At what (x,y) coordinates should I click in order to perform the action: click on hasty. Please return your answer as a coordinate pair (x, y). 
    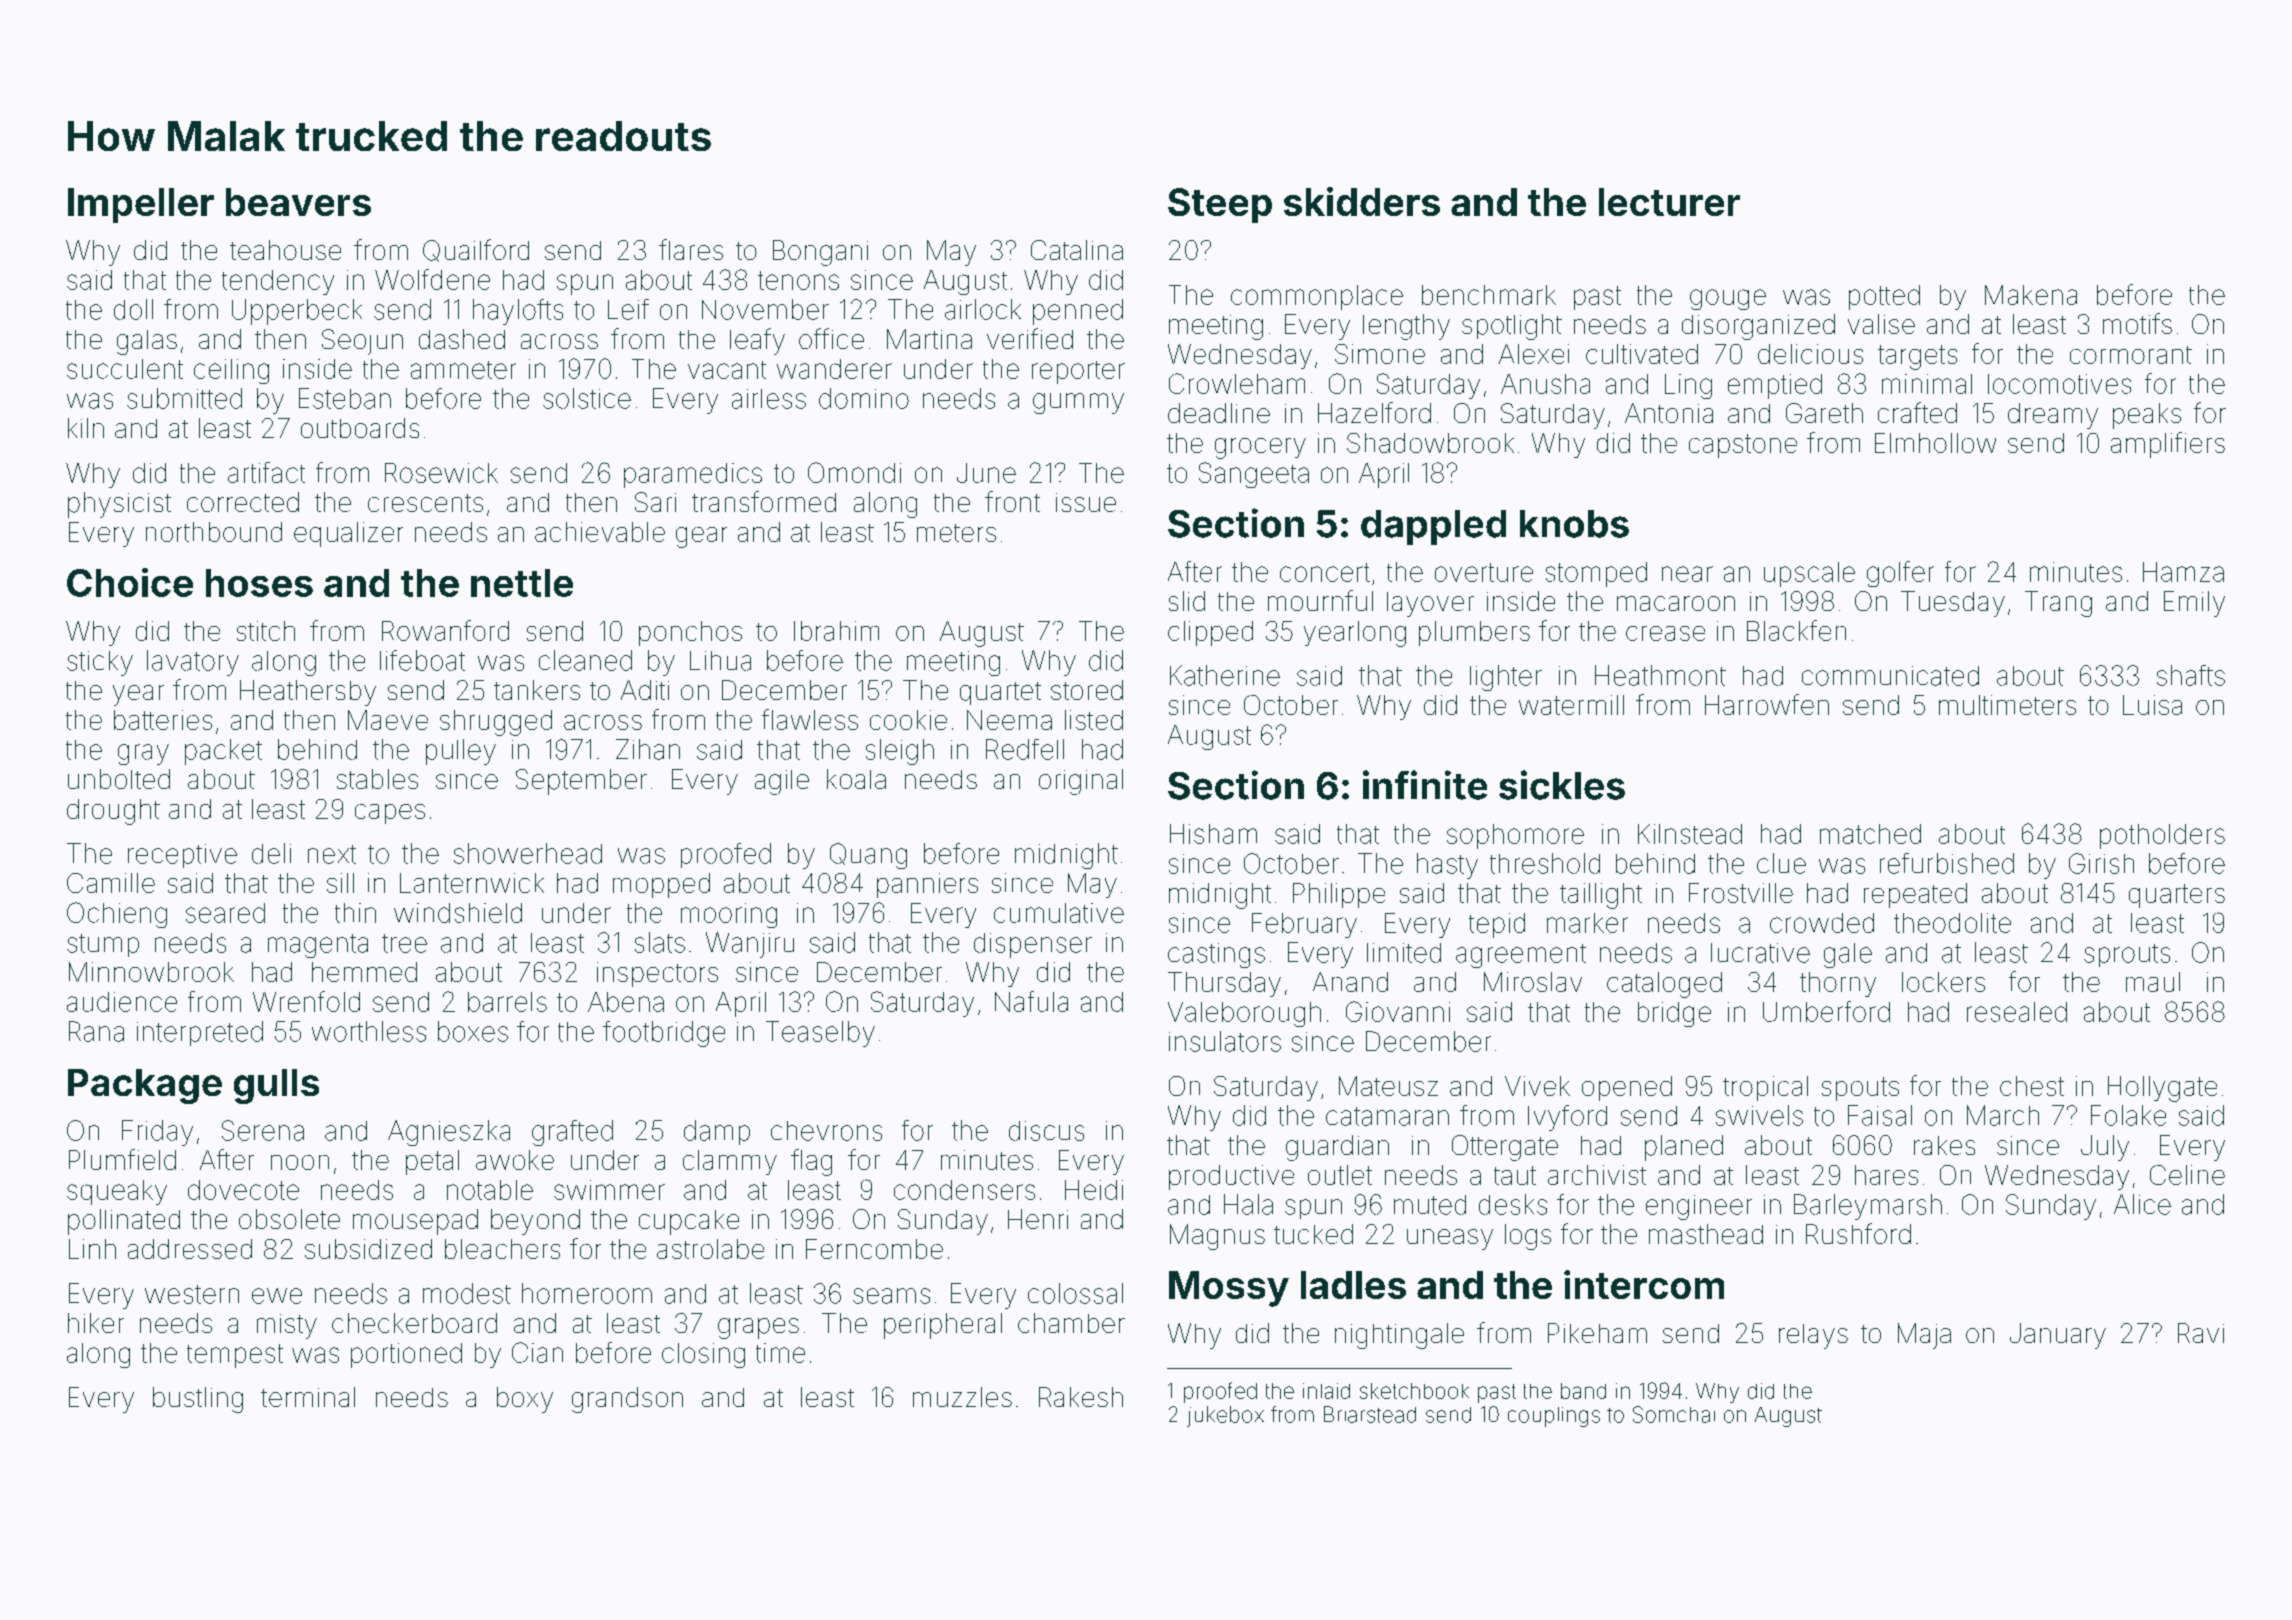
    Looking at the image, I should click on (1447, 866).
